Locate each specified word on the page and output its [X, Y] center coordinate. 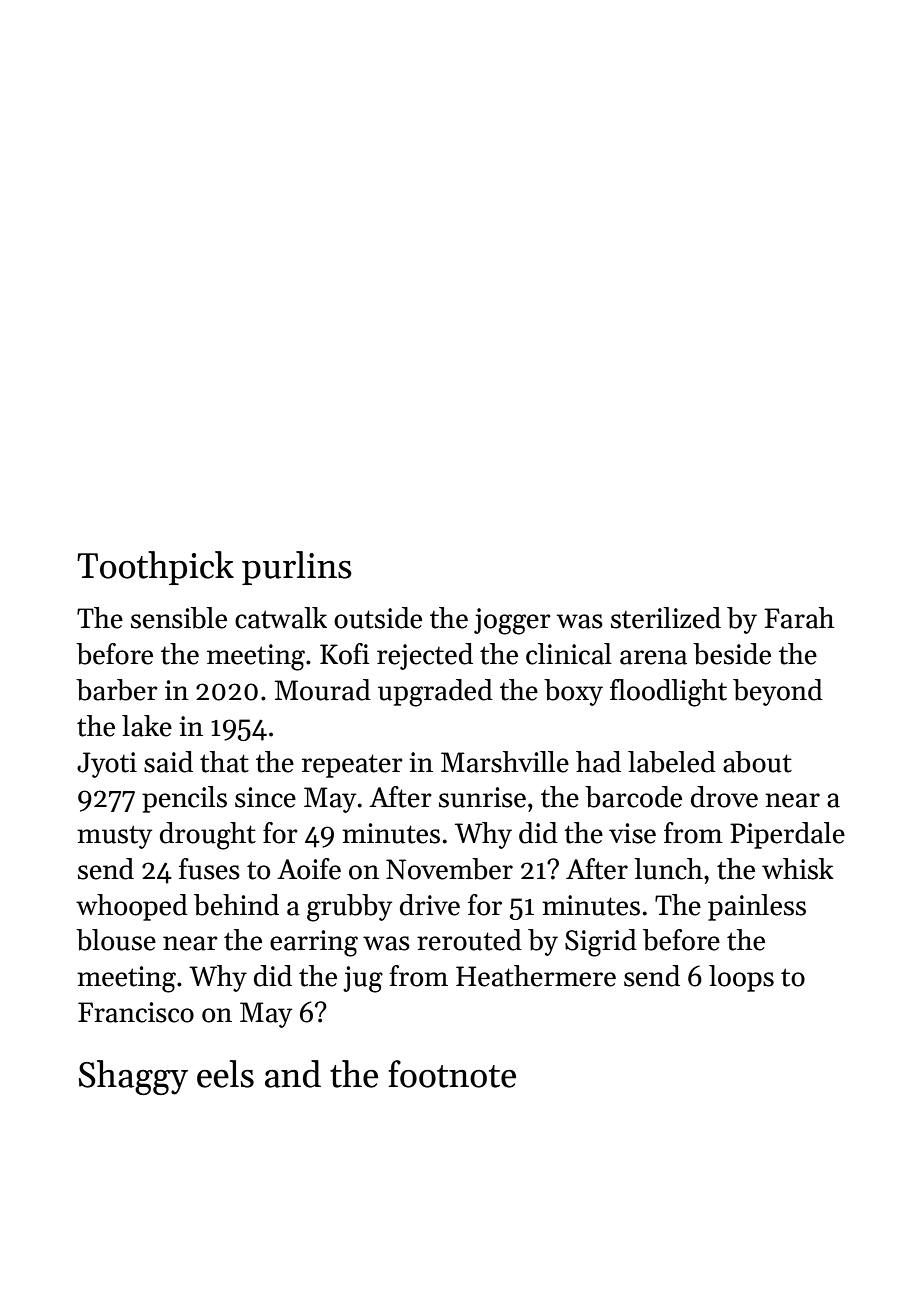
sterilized [666, 618]
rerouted [469, 940]
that [224, 762]
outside [378, 618]
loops [741, 978]
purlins [297, 568]
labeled [672, 762]
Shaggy [133, 1077]
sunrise [482, 797]
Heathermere [536, 976]
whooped [132, 907]
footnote [452, 1074]
